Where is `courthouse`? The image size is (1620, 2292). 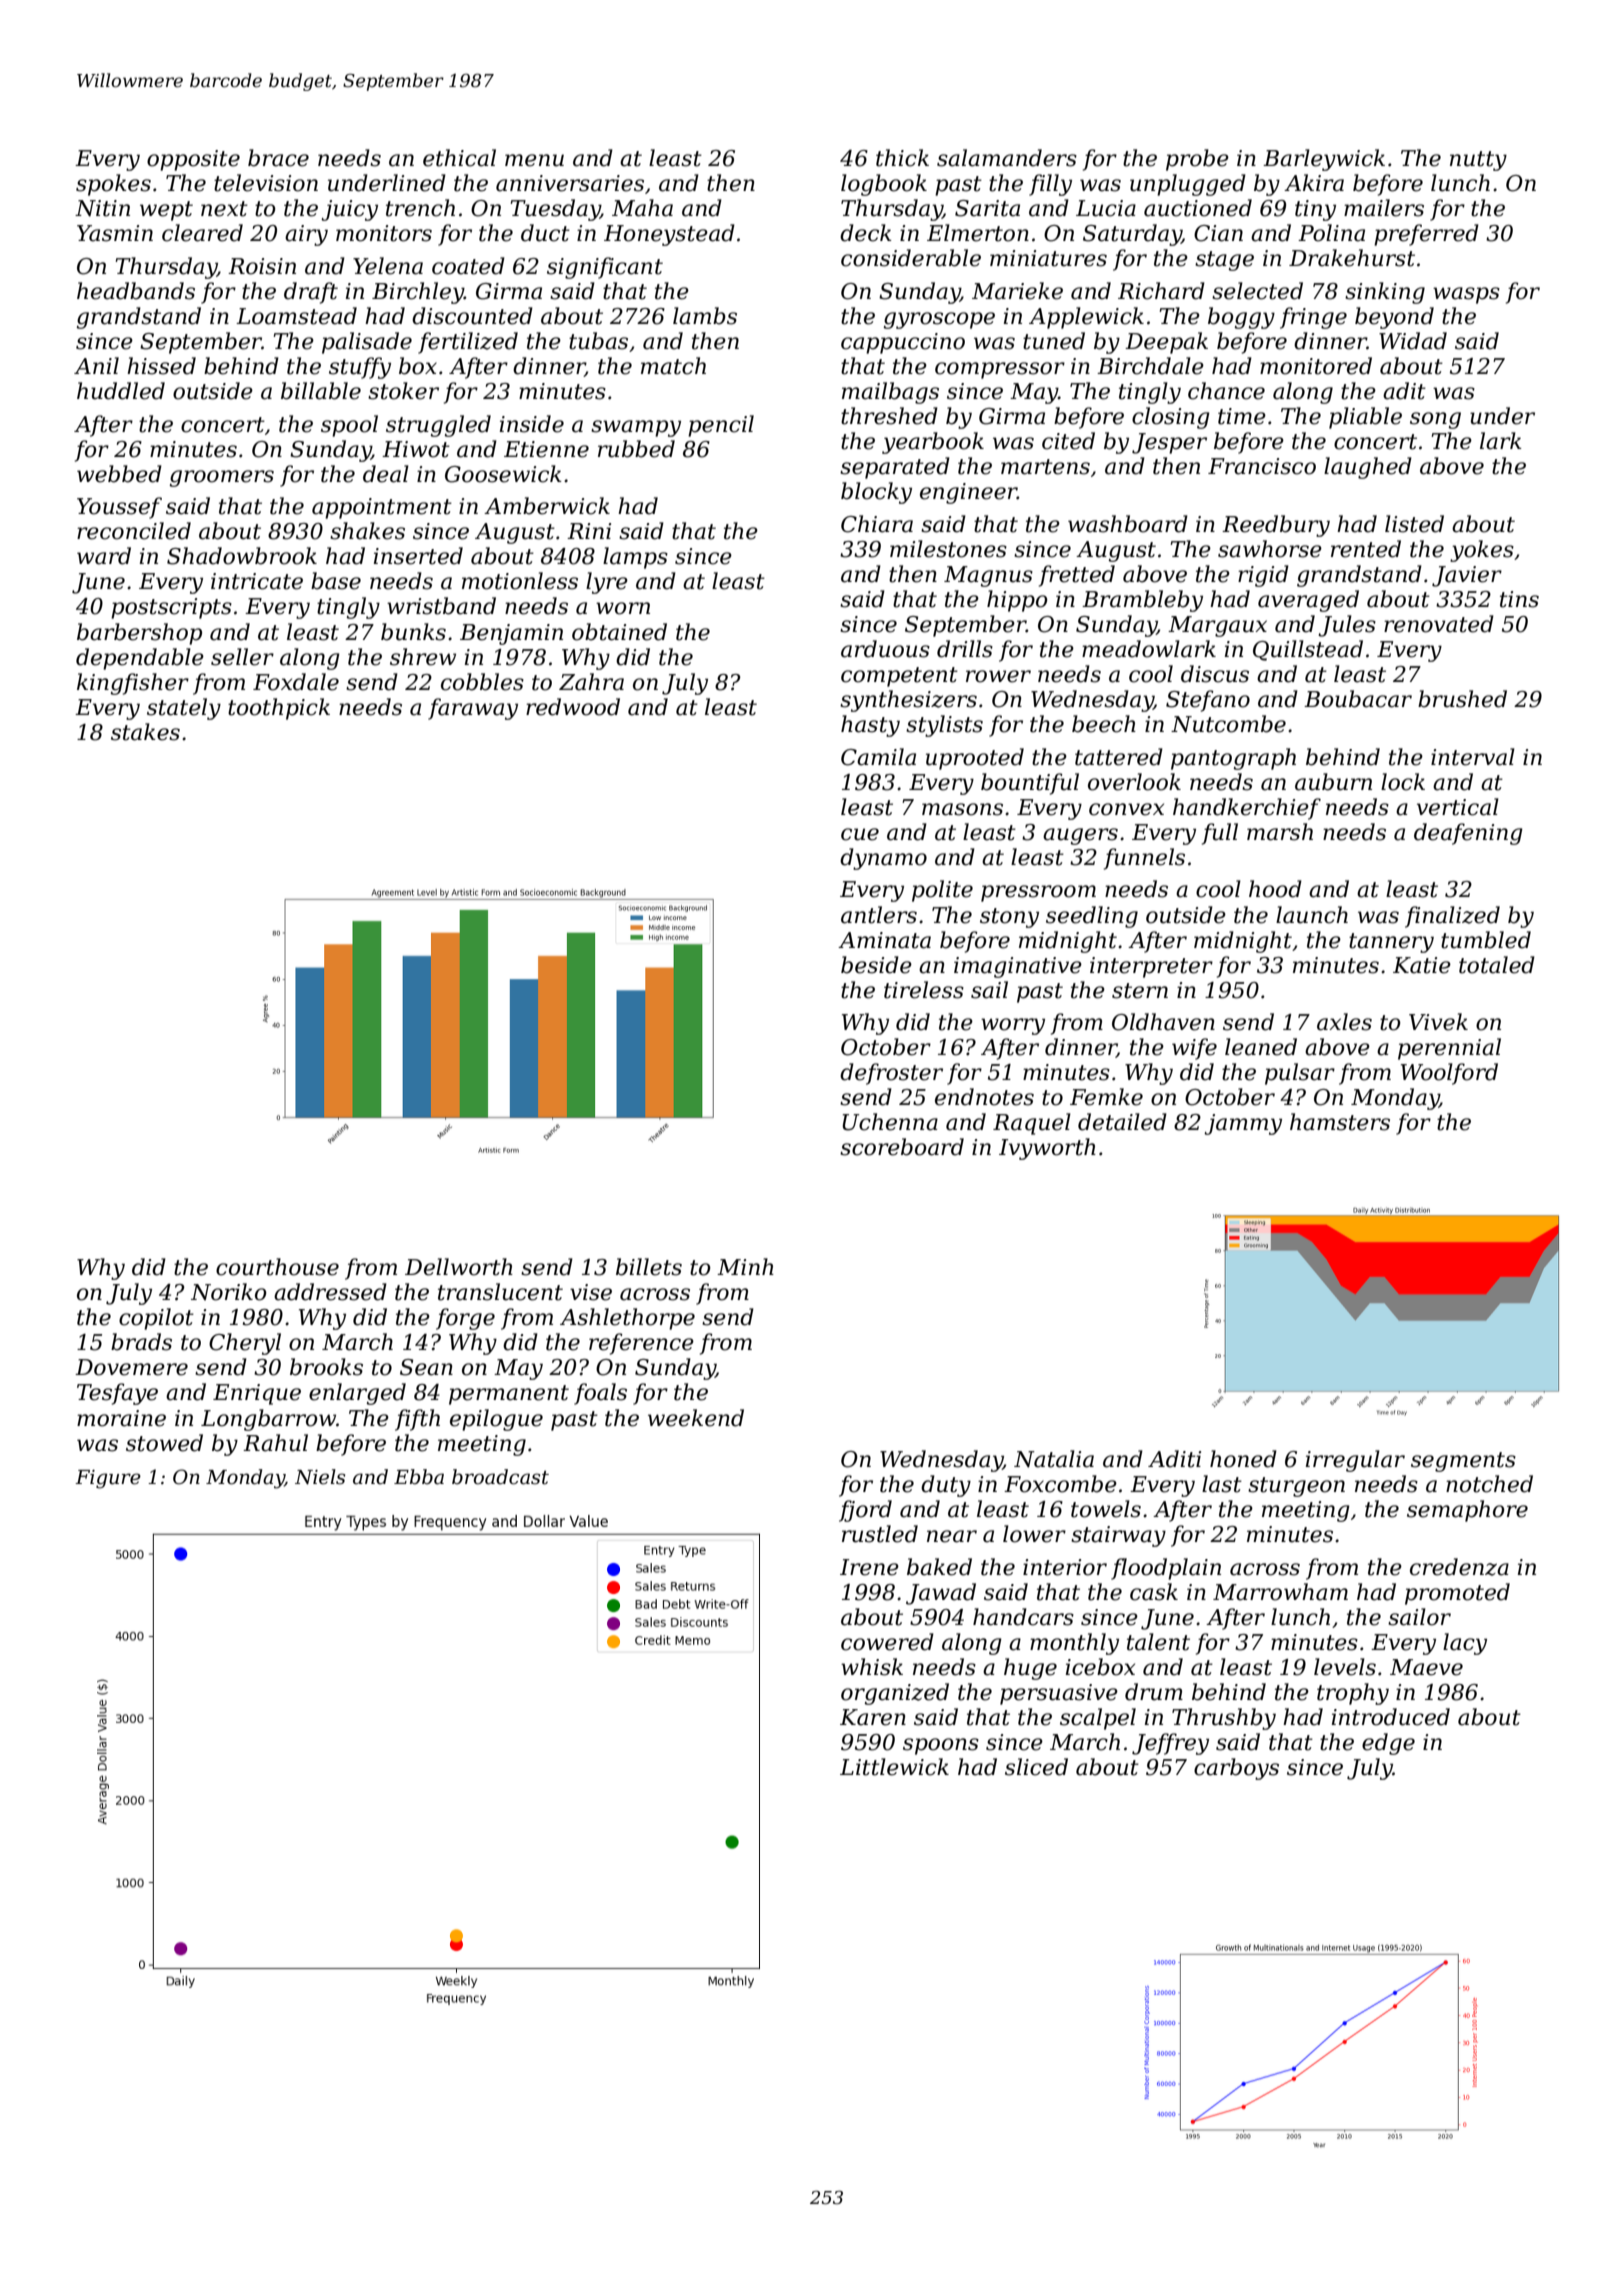
courthouse is located at coordinates (277, 1267).
